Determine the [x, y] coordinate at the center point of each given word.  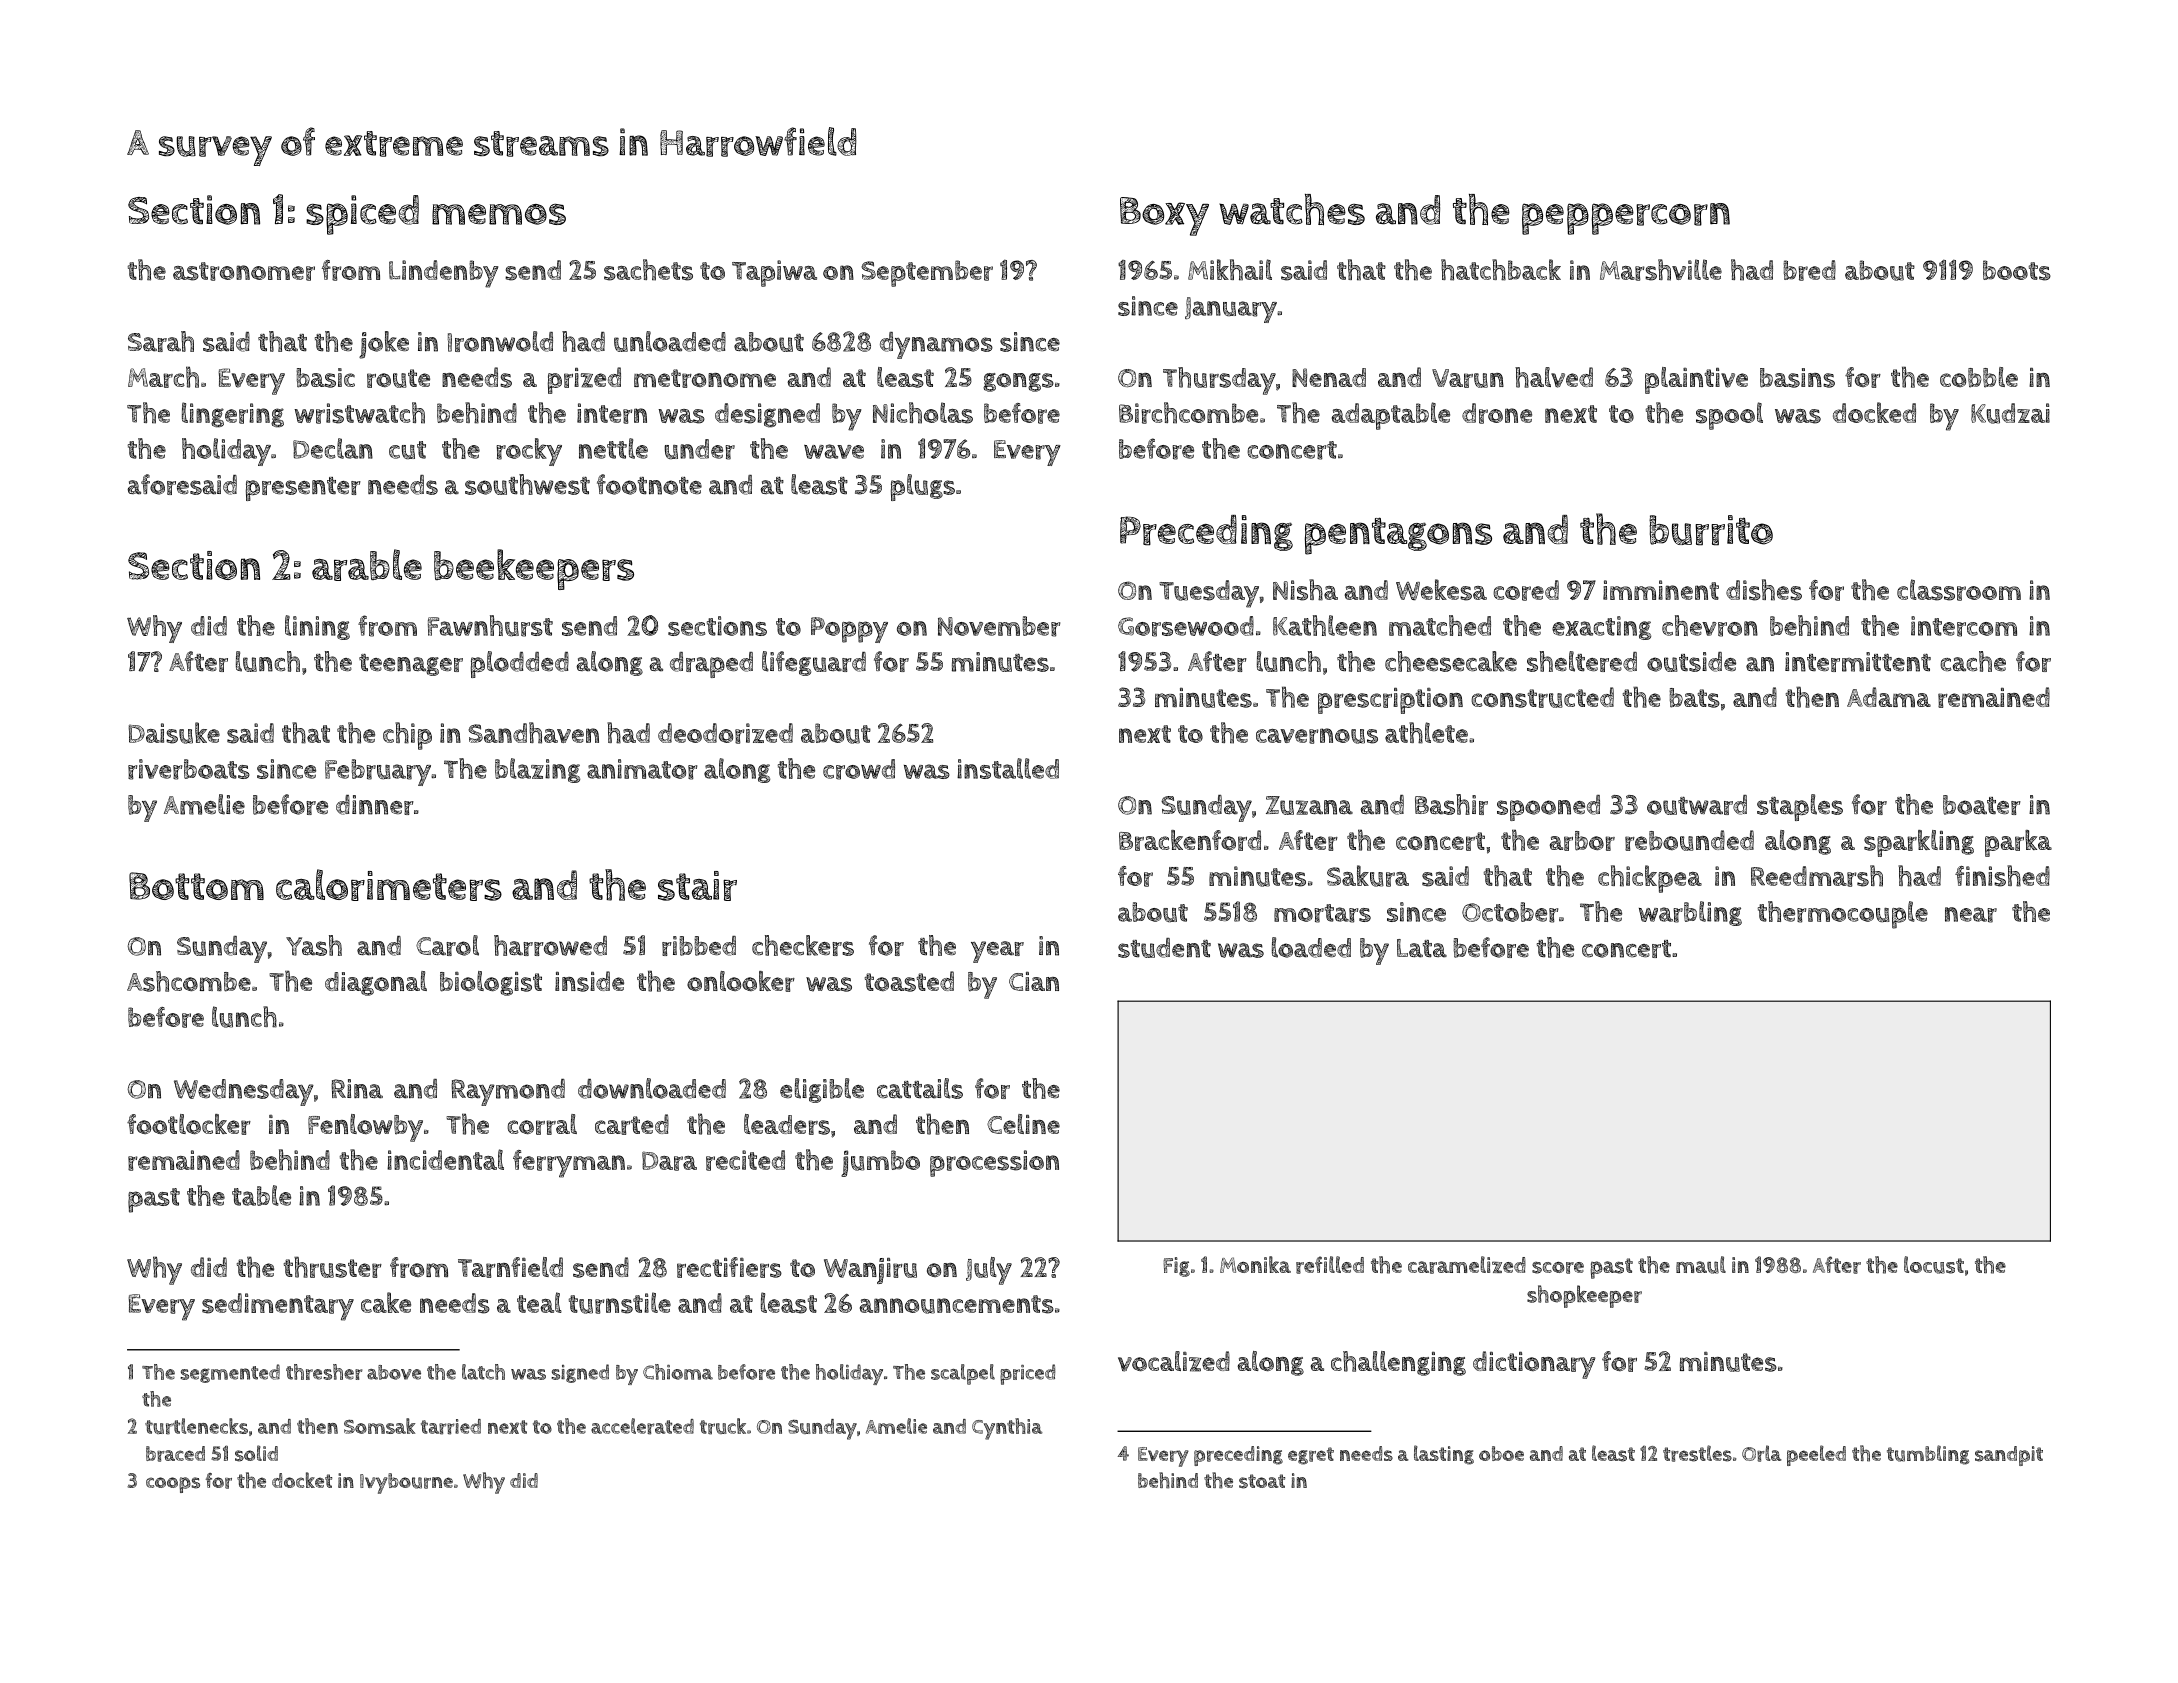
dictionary [1534, 1365]
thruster [333, 1267]
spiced [362, 215]
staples [1800, 807]
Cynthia [1007, 1429]
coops [173, 1485]
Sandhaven [533, 733]
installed [1008, 768]
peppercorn [1626, 219]
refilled [1330, 1265]
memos [499, 214]
